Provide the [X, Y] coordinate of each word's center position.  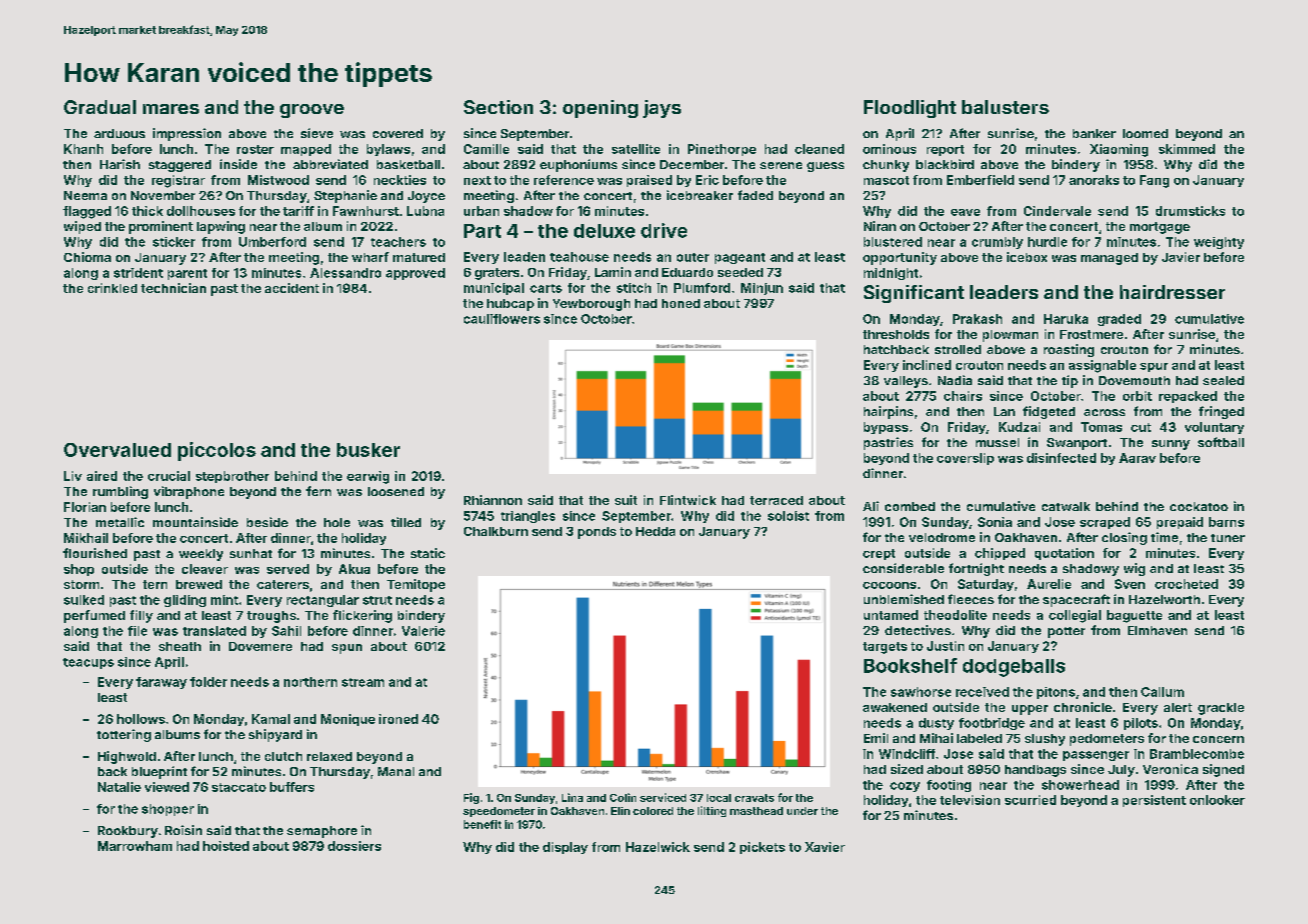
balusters [1005, 107]
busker [368, 450]
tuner [1228, 538]
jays [662, 109]
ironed [398, 719]
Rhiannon [493, 500]
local [719, 798]
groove [312, 111]
